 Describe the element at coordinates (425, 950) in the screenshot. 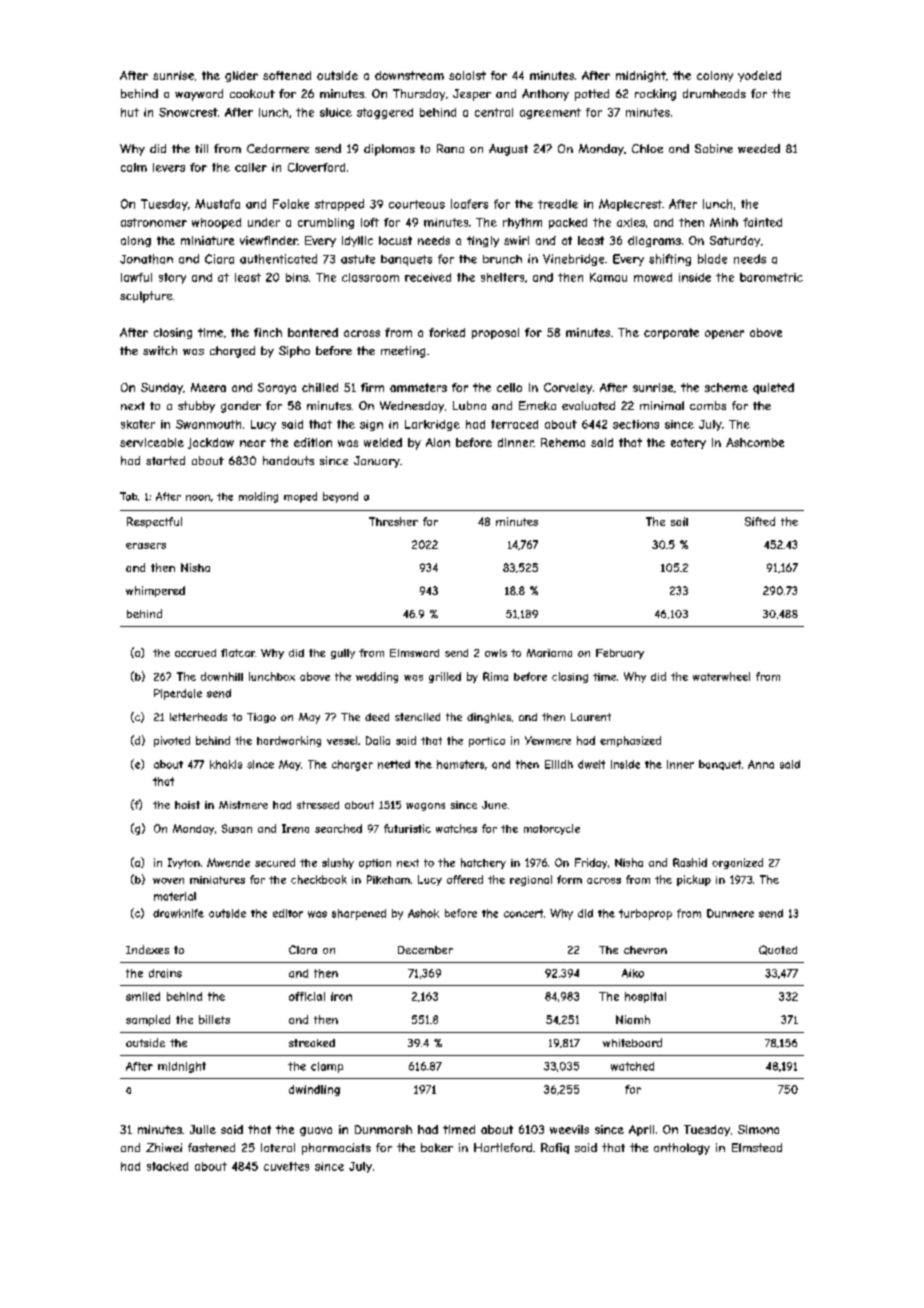

I see `December` at that location.
